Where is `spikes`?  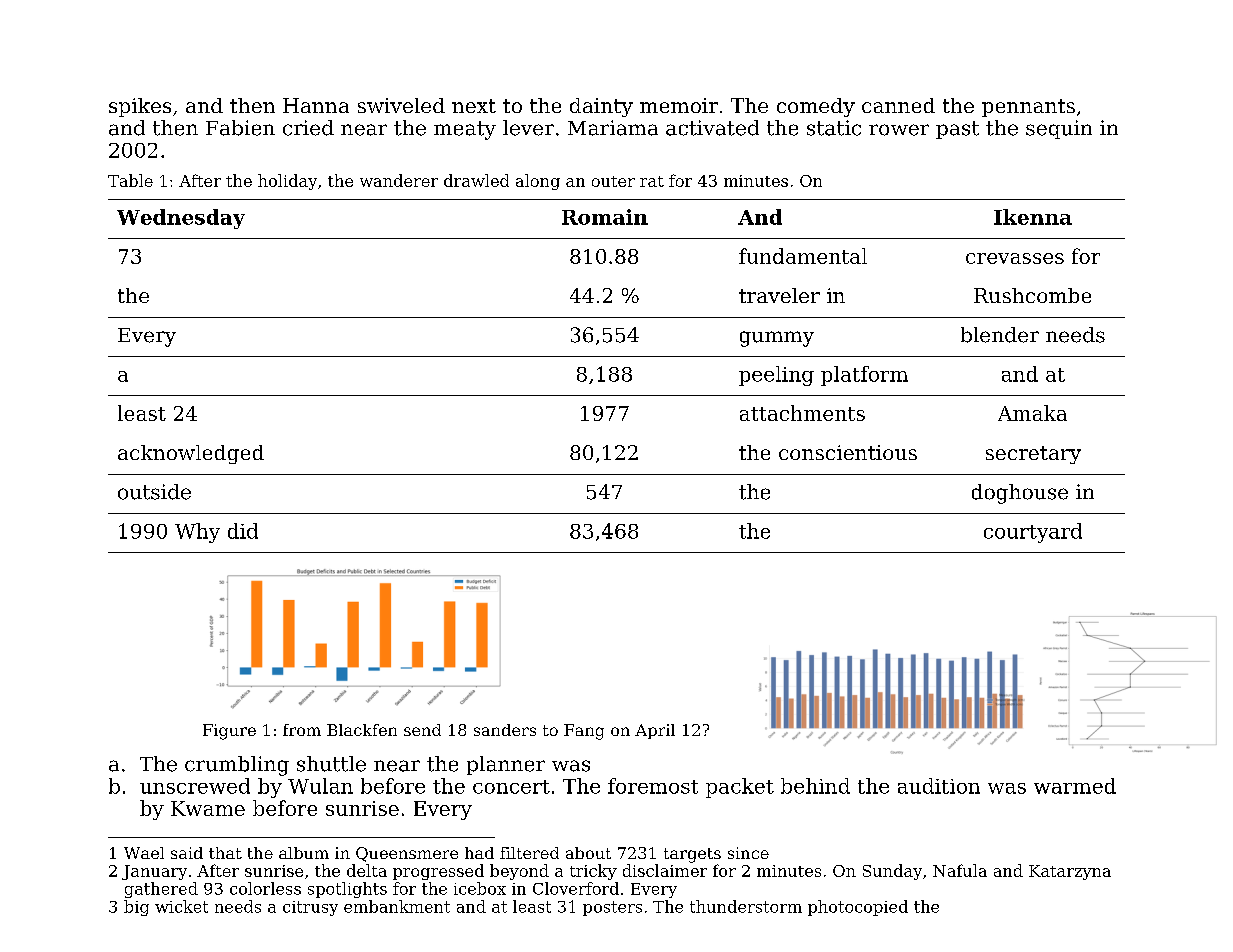
spikes is located at coordinates (140, 107).
